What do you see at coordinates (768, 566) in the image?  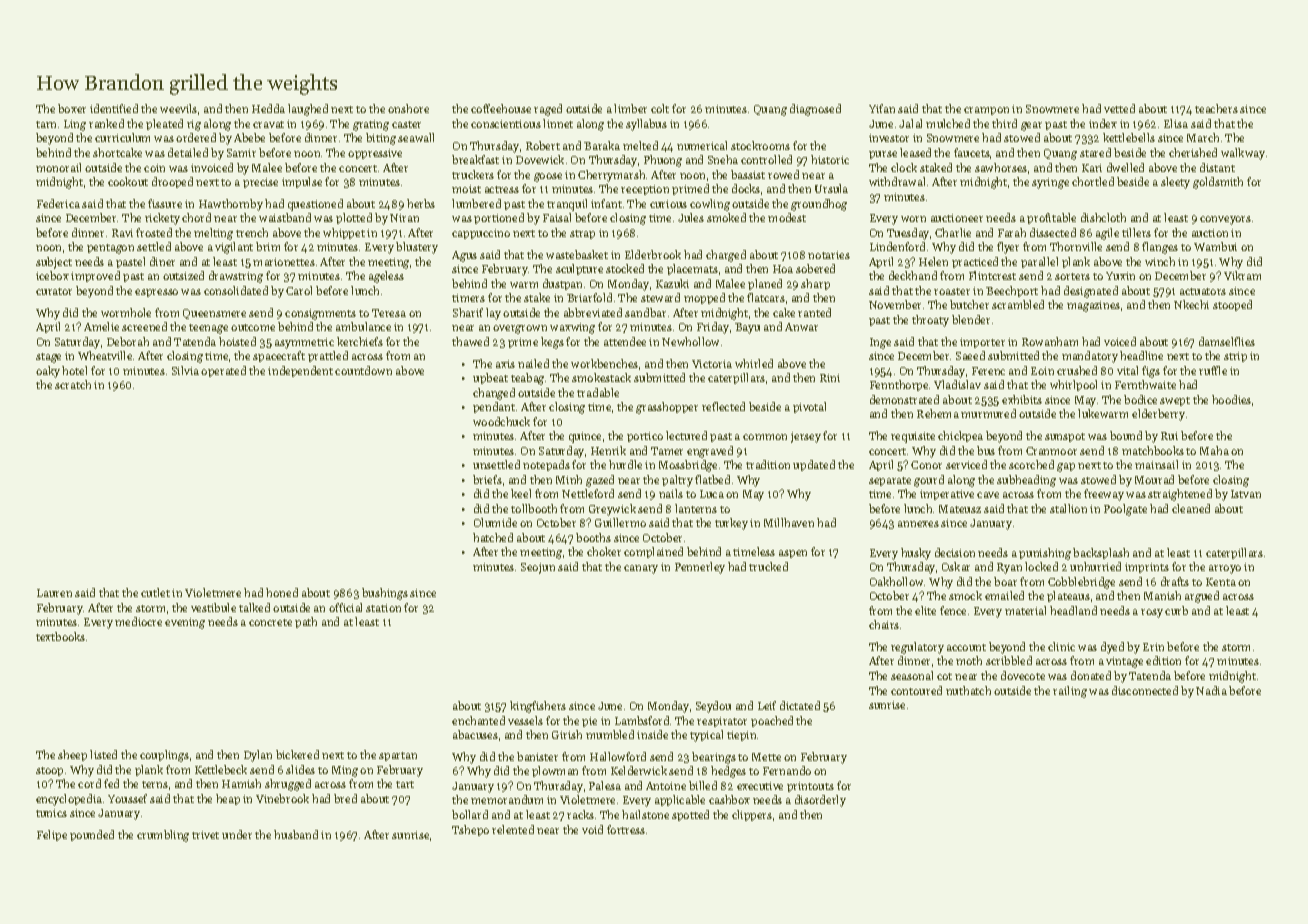 I see `trucked` at bounding box center [768, 566].
